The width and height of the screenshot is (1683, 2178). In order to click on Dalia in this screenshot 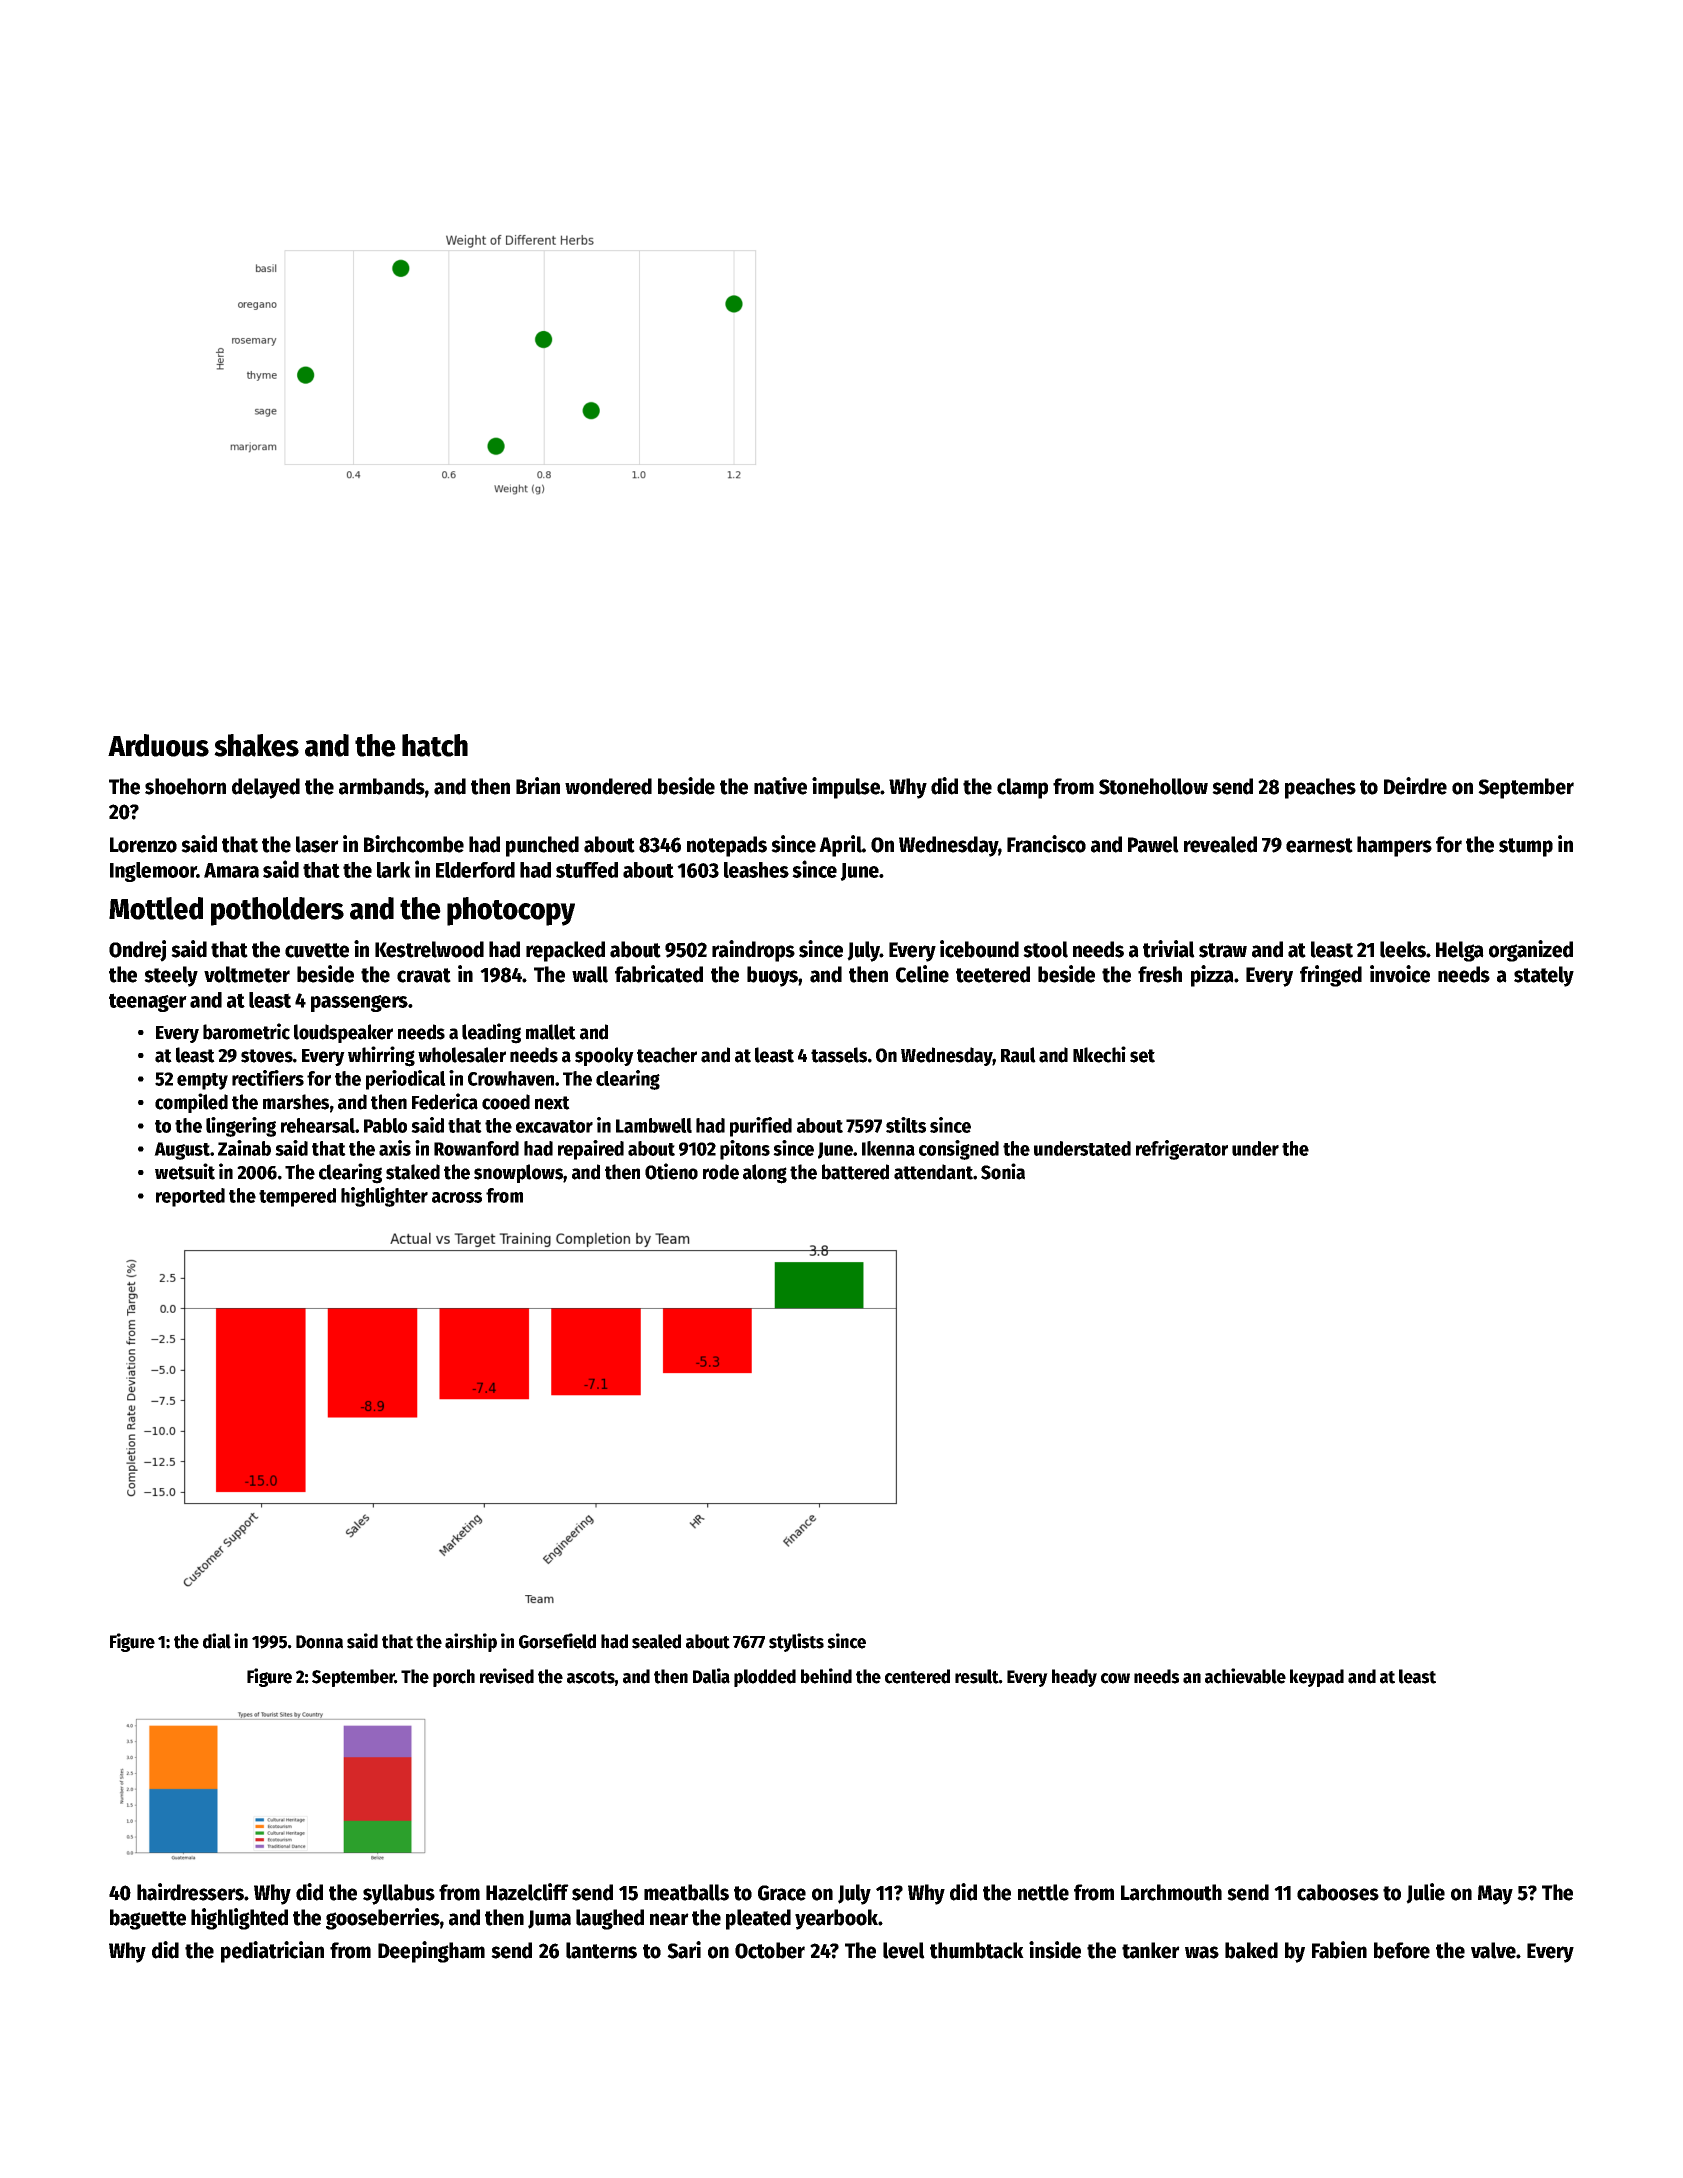, I will do `click(711, 1676)`.
